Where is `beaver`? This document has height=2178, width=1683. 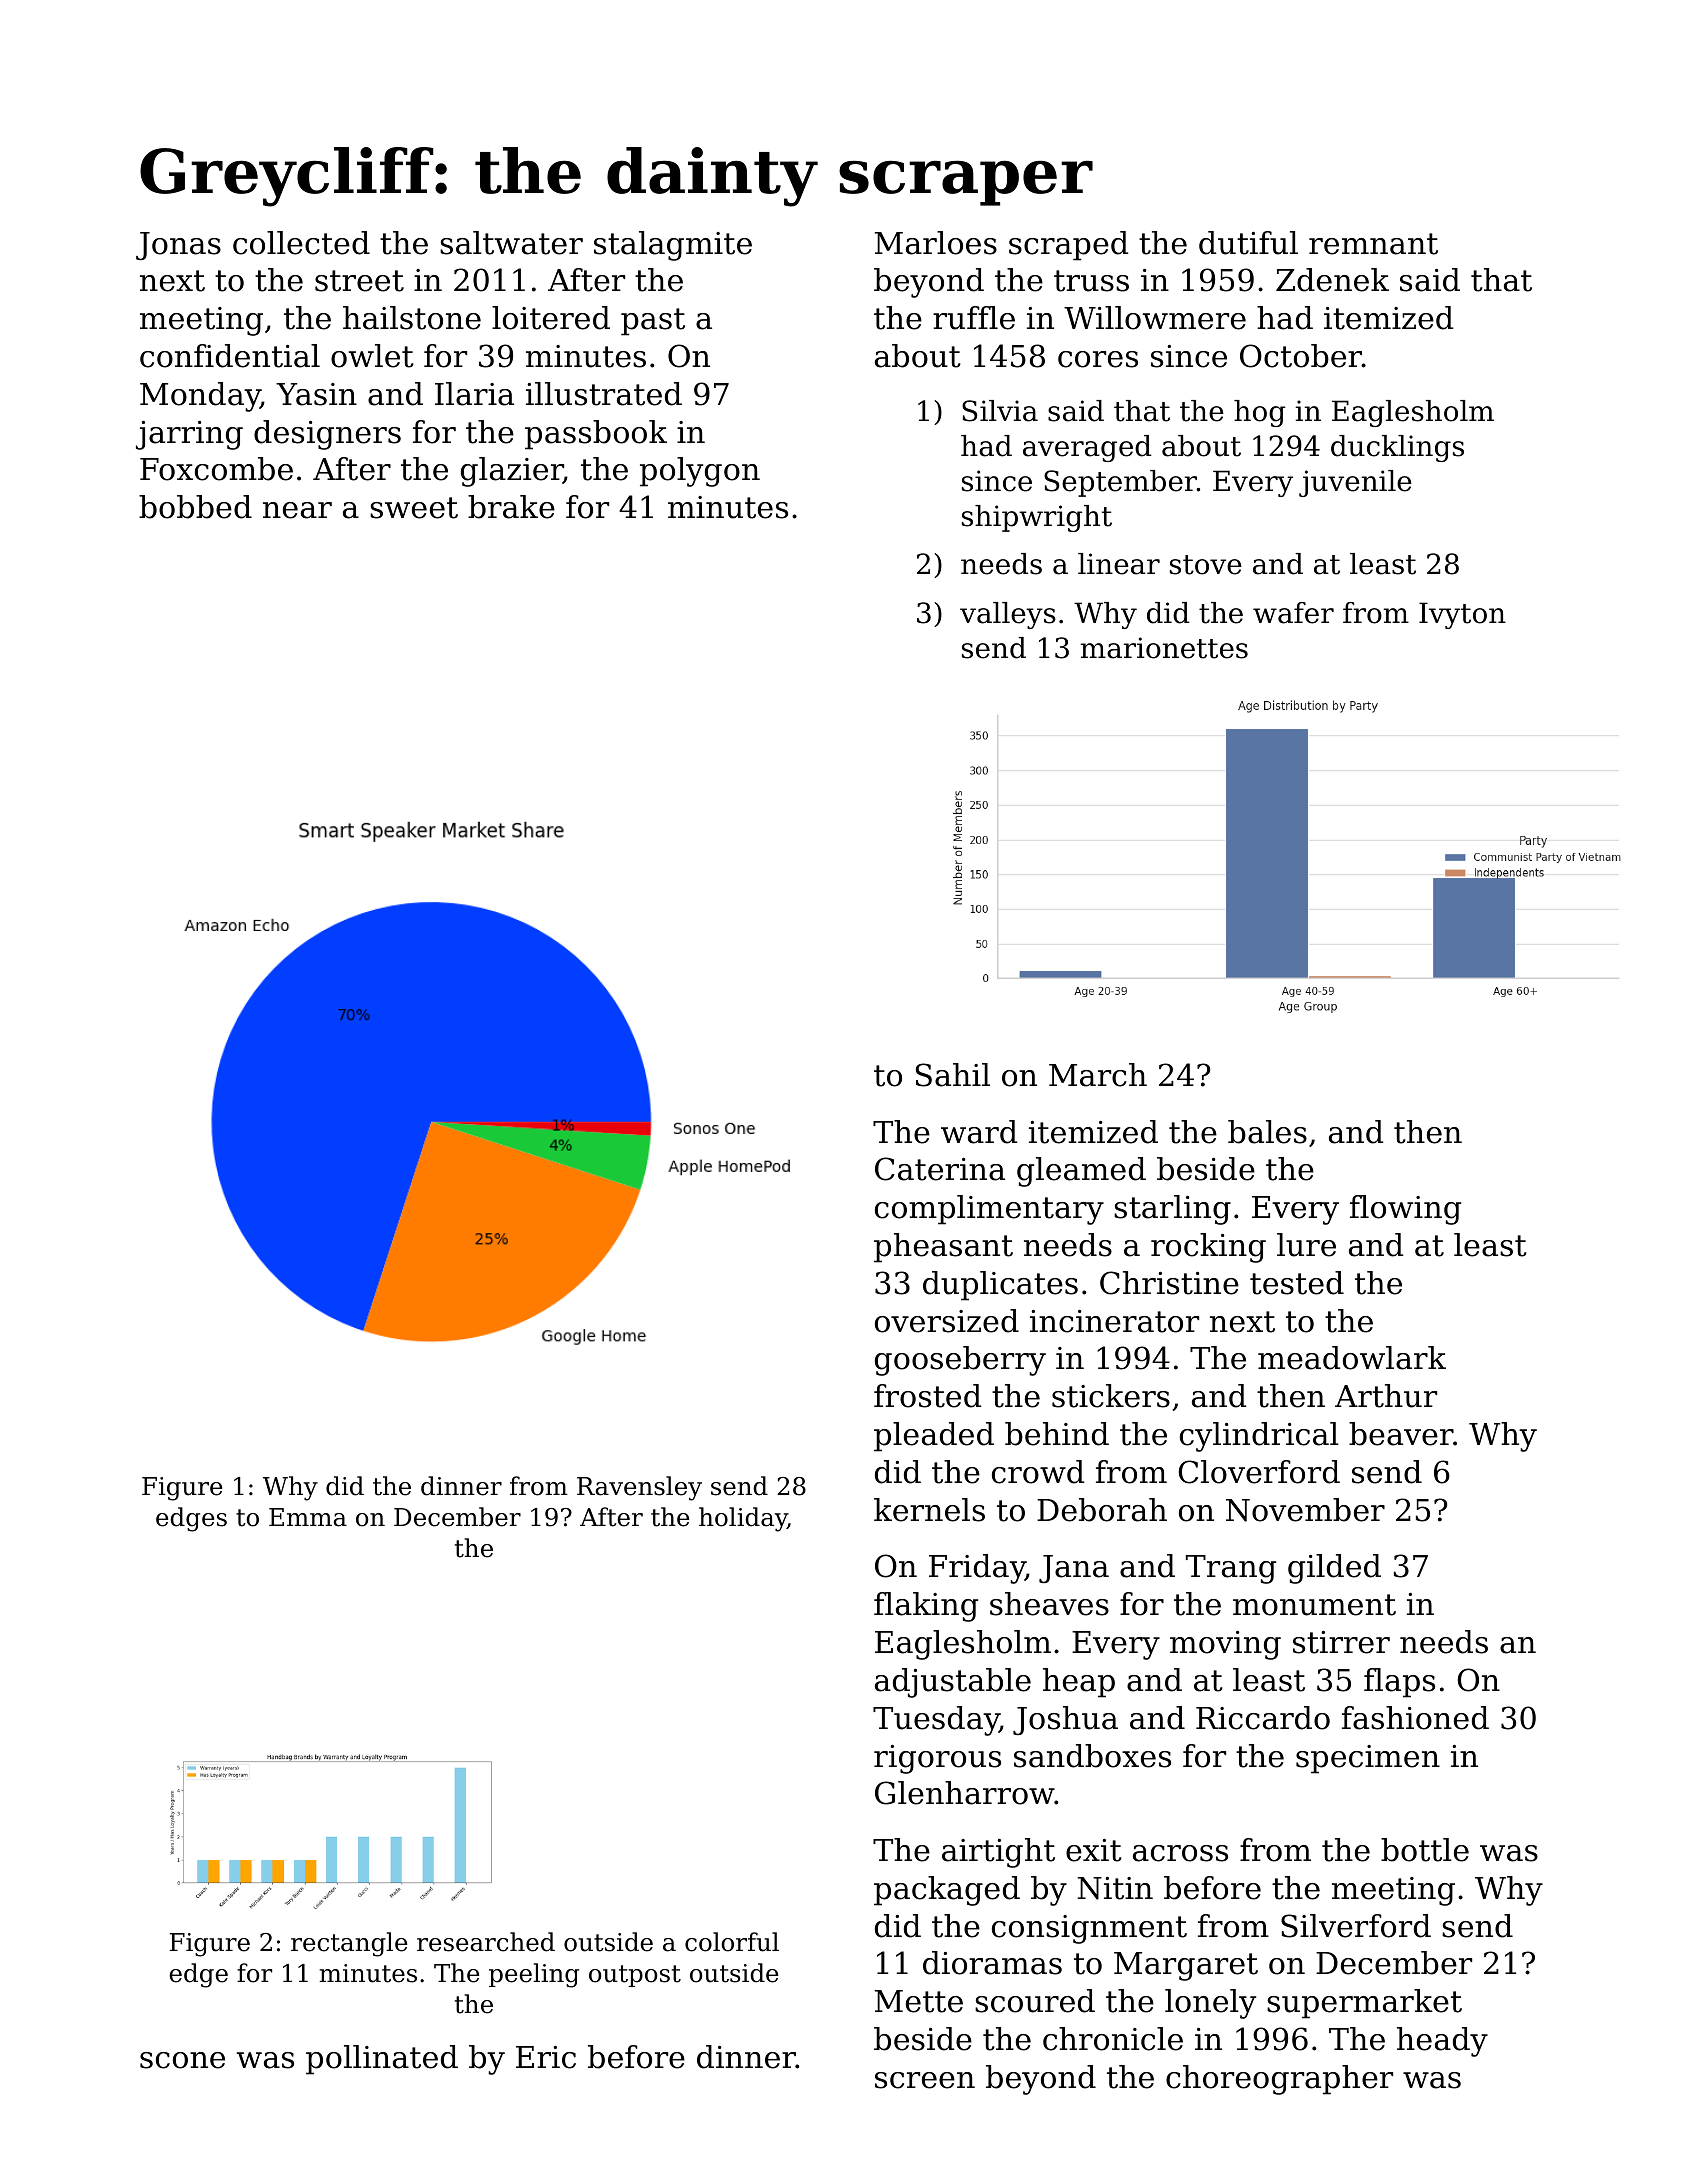 beaver is located at coordinates (1401, 1434).
